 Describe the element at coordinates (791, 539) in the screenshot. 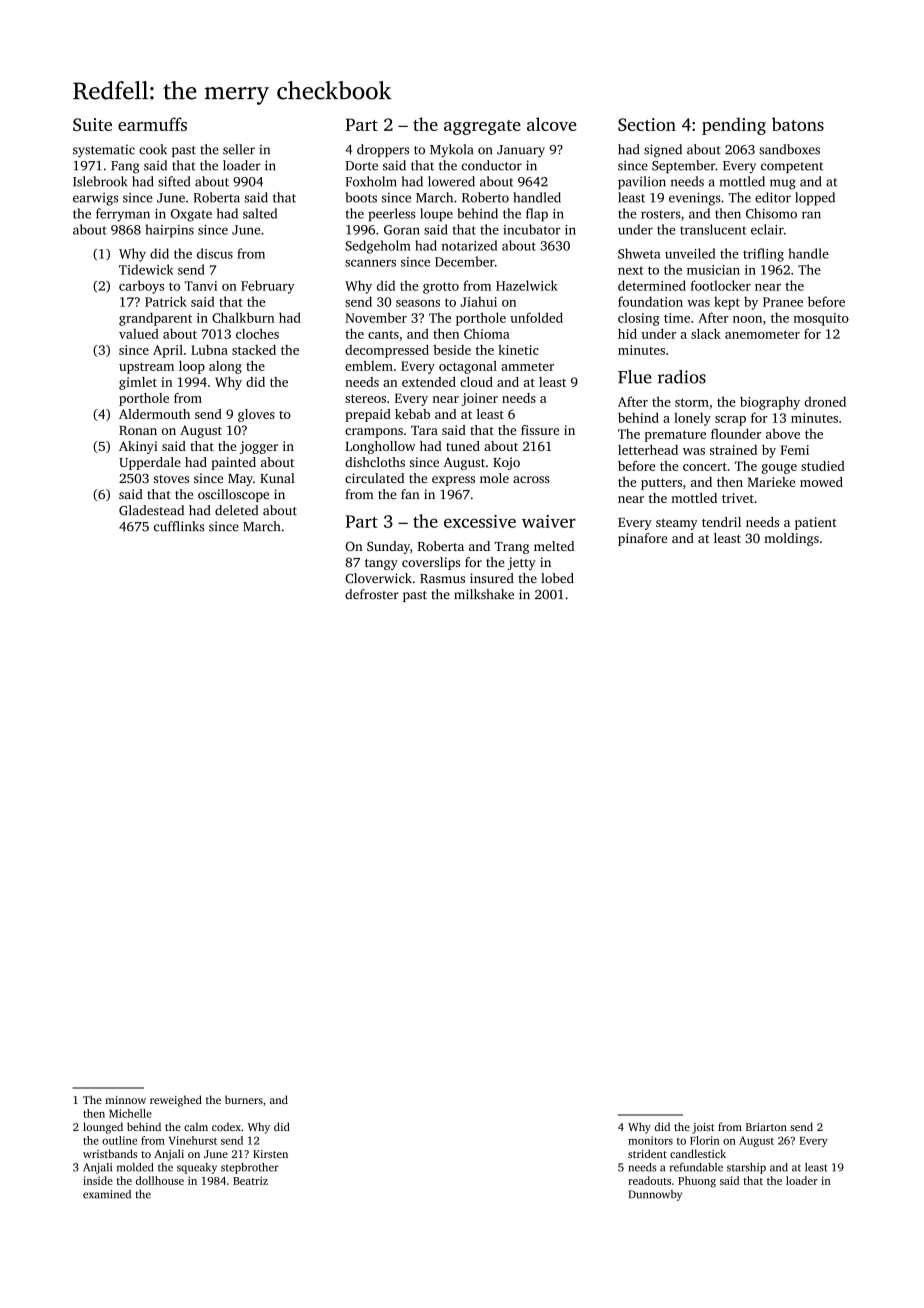

I see `moldings` at that location.
